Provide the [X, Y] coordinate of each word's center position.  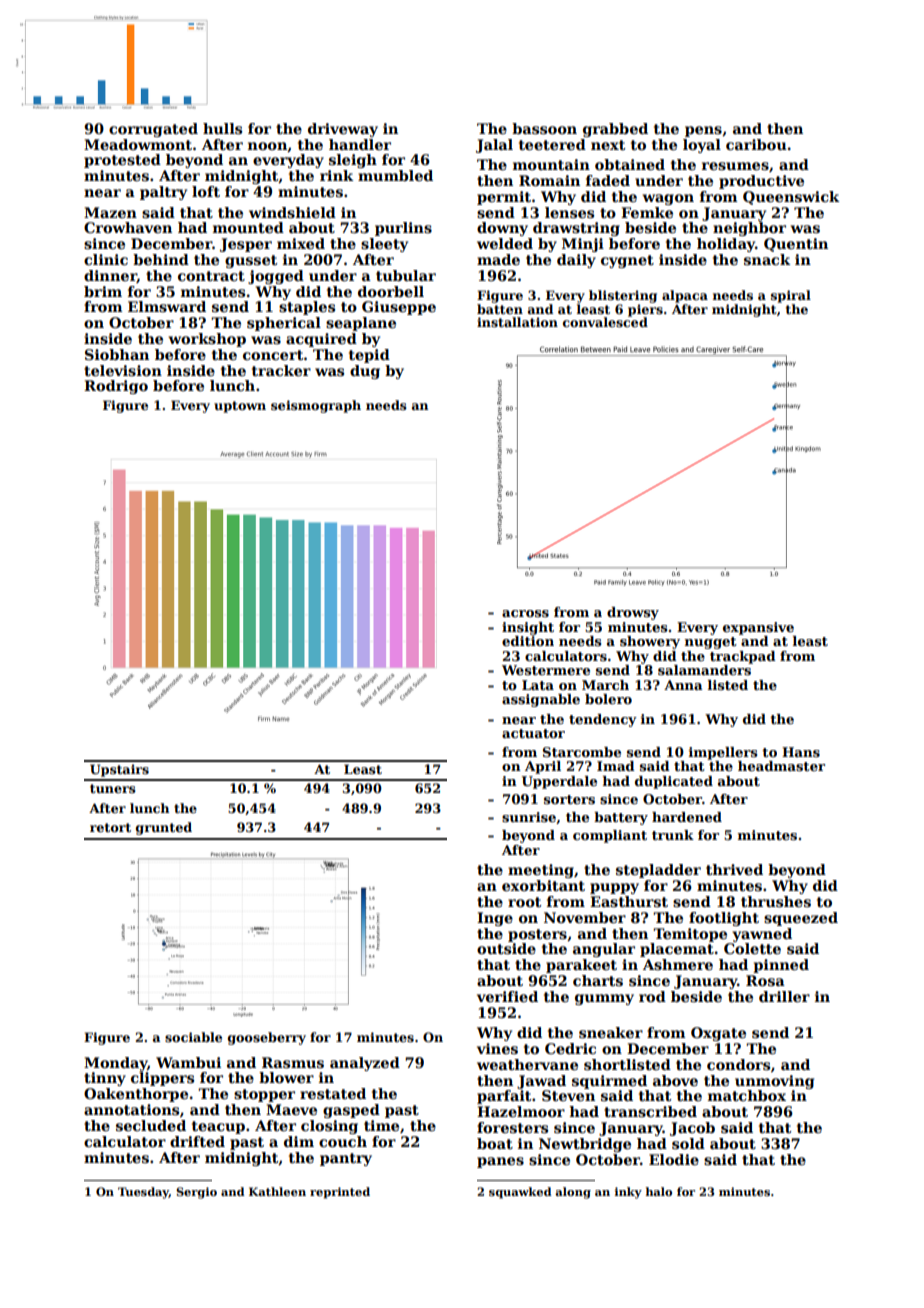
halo [658, 1191]
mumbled [395, 175]
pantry [346, 1159]
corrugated [153, 130]
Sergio [196, 1193]
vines [497, 1048]
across [525, 613]
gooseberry [267, 1038]
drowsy [633, 613]
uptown [240, 407]
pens [703, 131]
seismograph [316, 406]
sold [688, 1143]
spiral [791, 296]
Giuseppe [399, 308]
